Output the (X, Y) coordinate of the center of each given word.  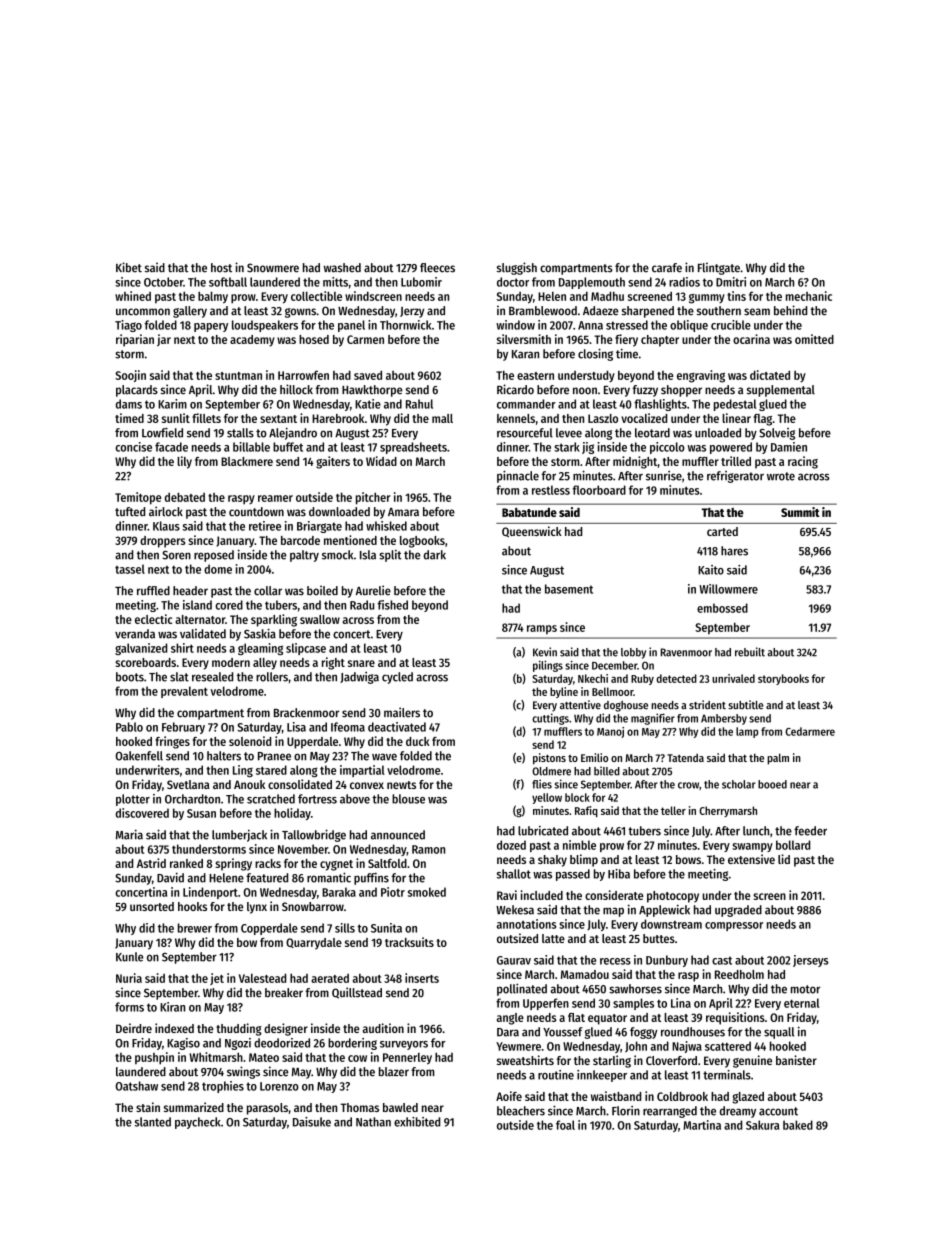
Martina (702, 1125)
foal (565, 1125)
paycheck (197, 1123)
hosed (314, 339)
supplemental (781, 391)
